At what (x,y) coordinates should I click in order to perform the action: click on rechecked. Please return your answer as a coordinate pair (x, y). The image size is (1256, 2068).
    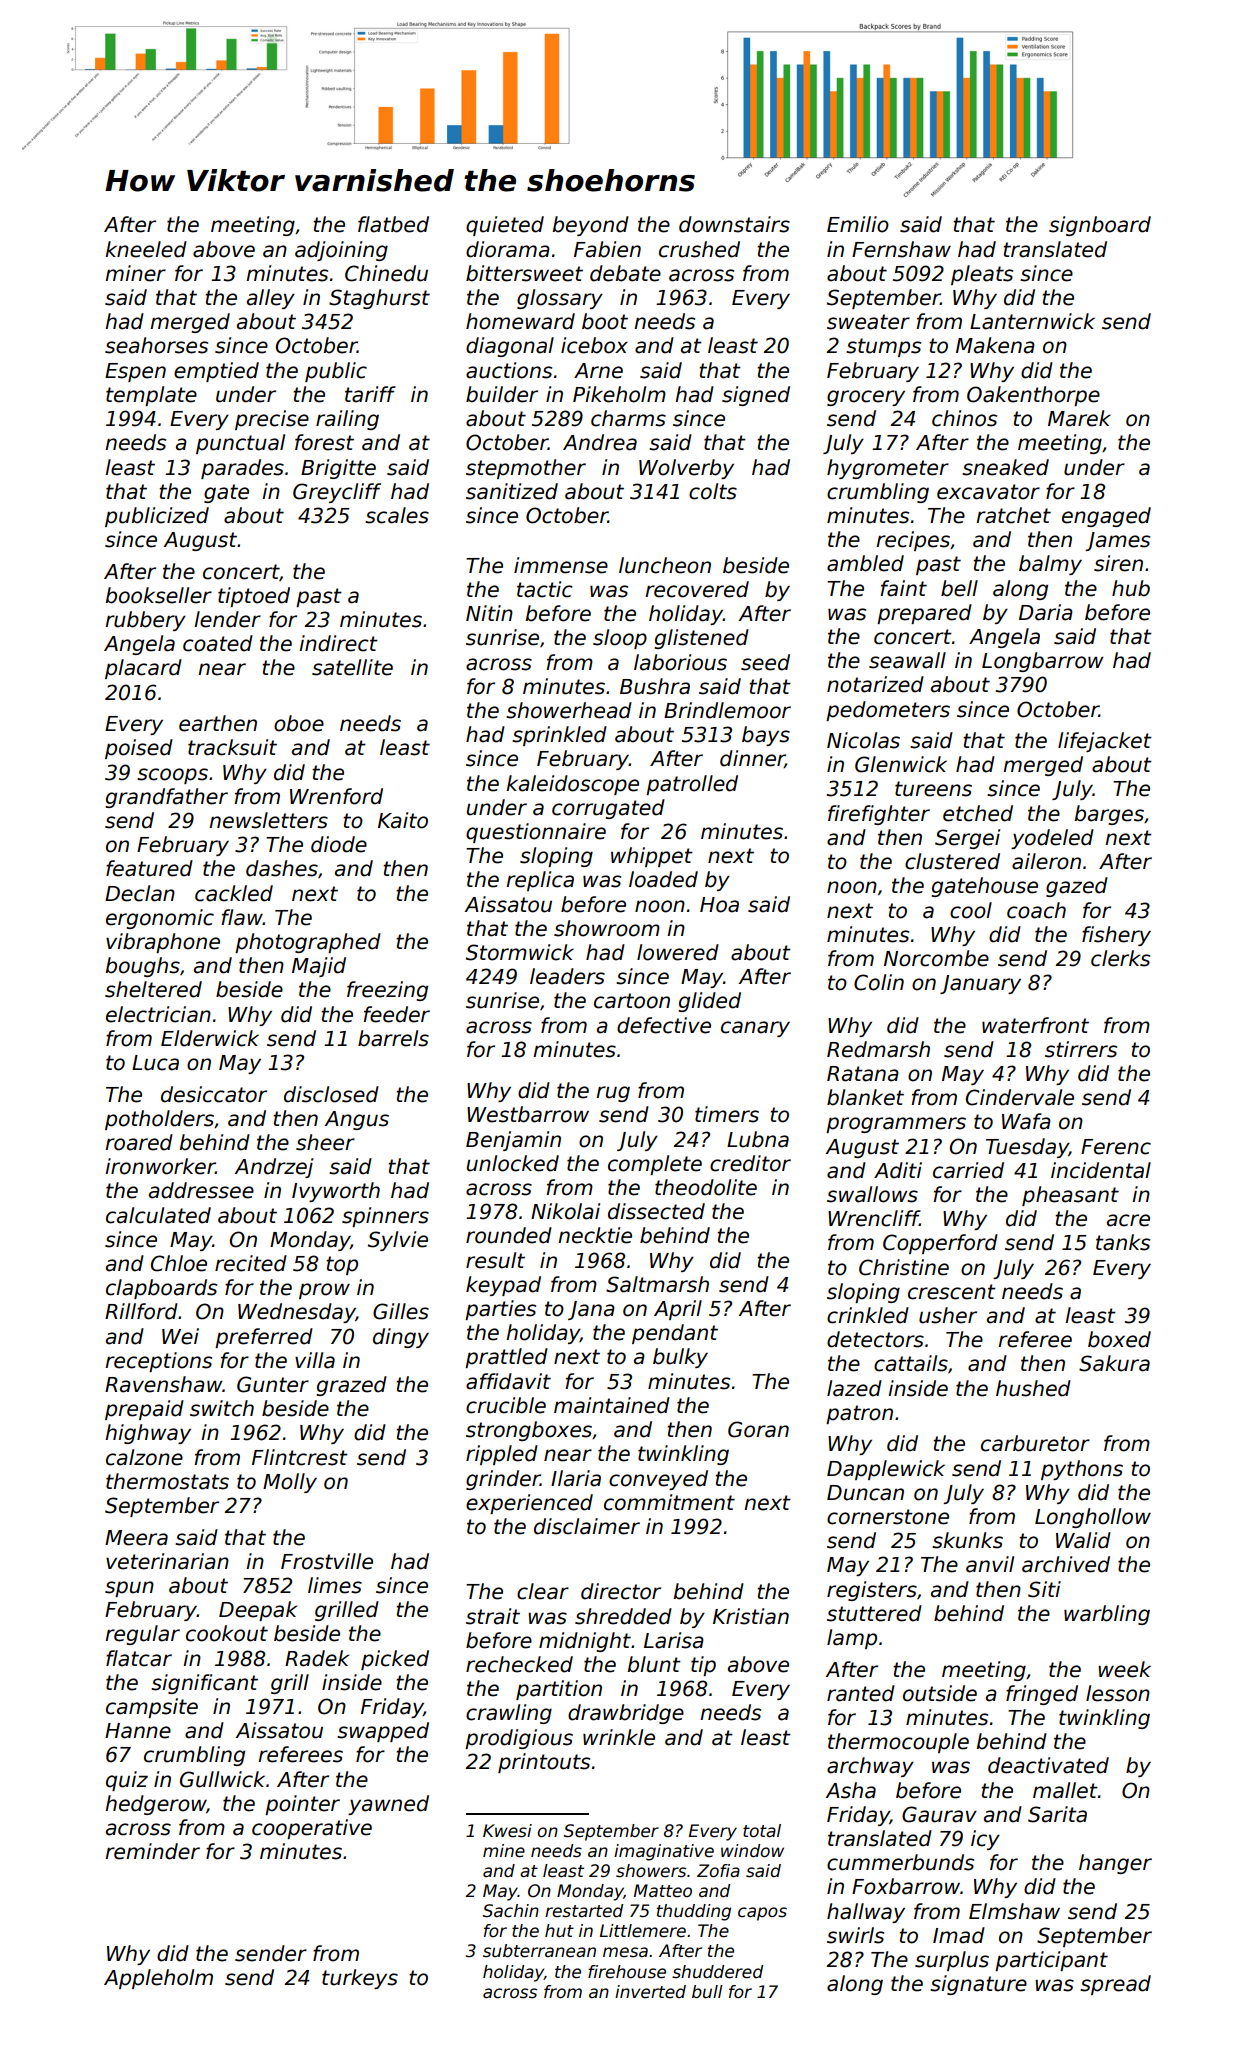
    Looking at the image, I should click on (519, 1664).
